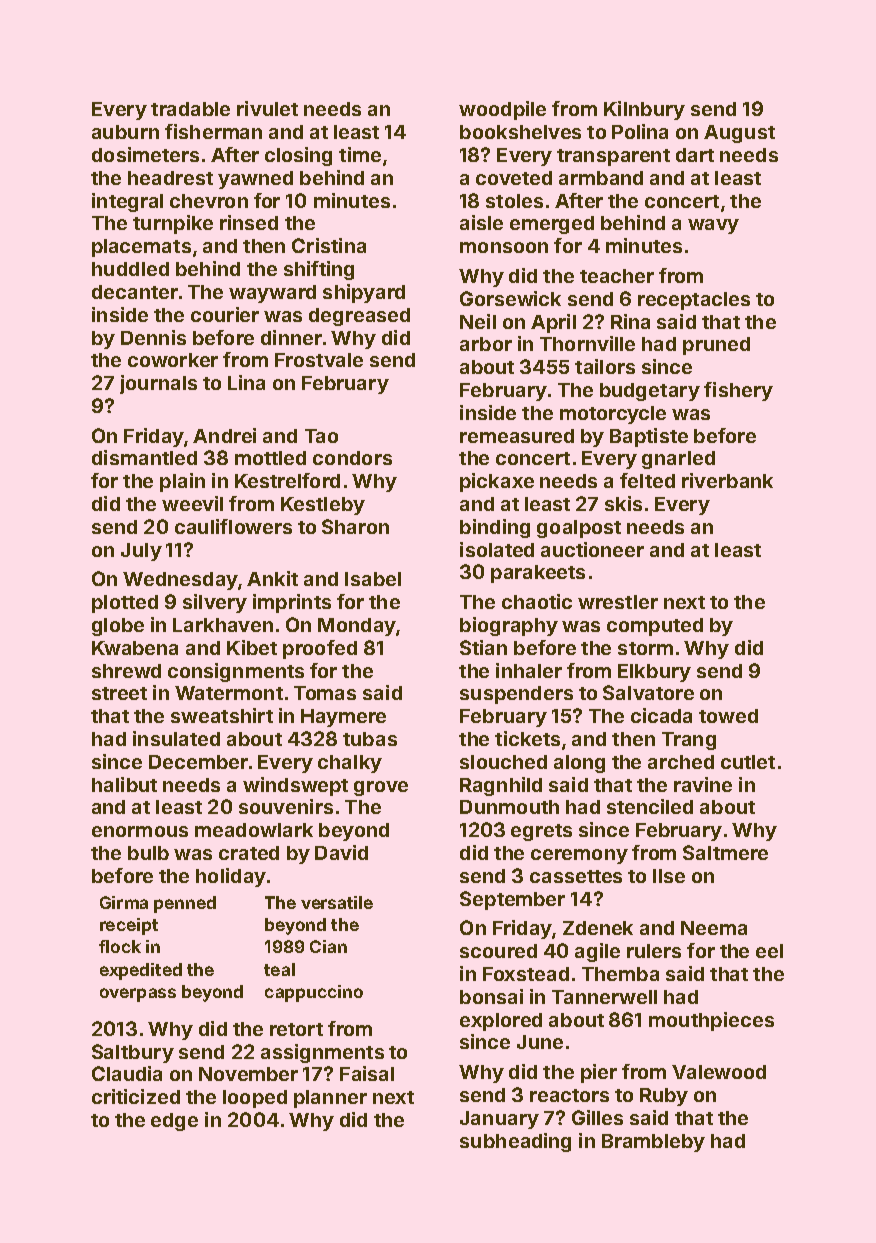  I want to click on looped, so click(255, 1099).
